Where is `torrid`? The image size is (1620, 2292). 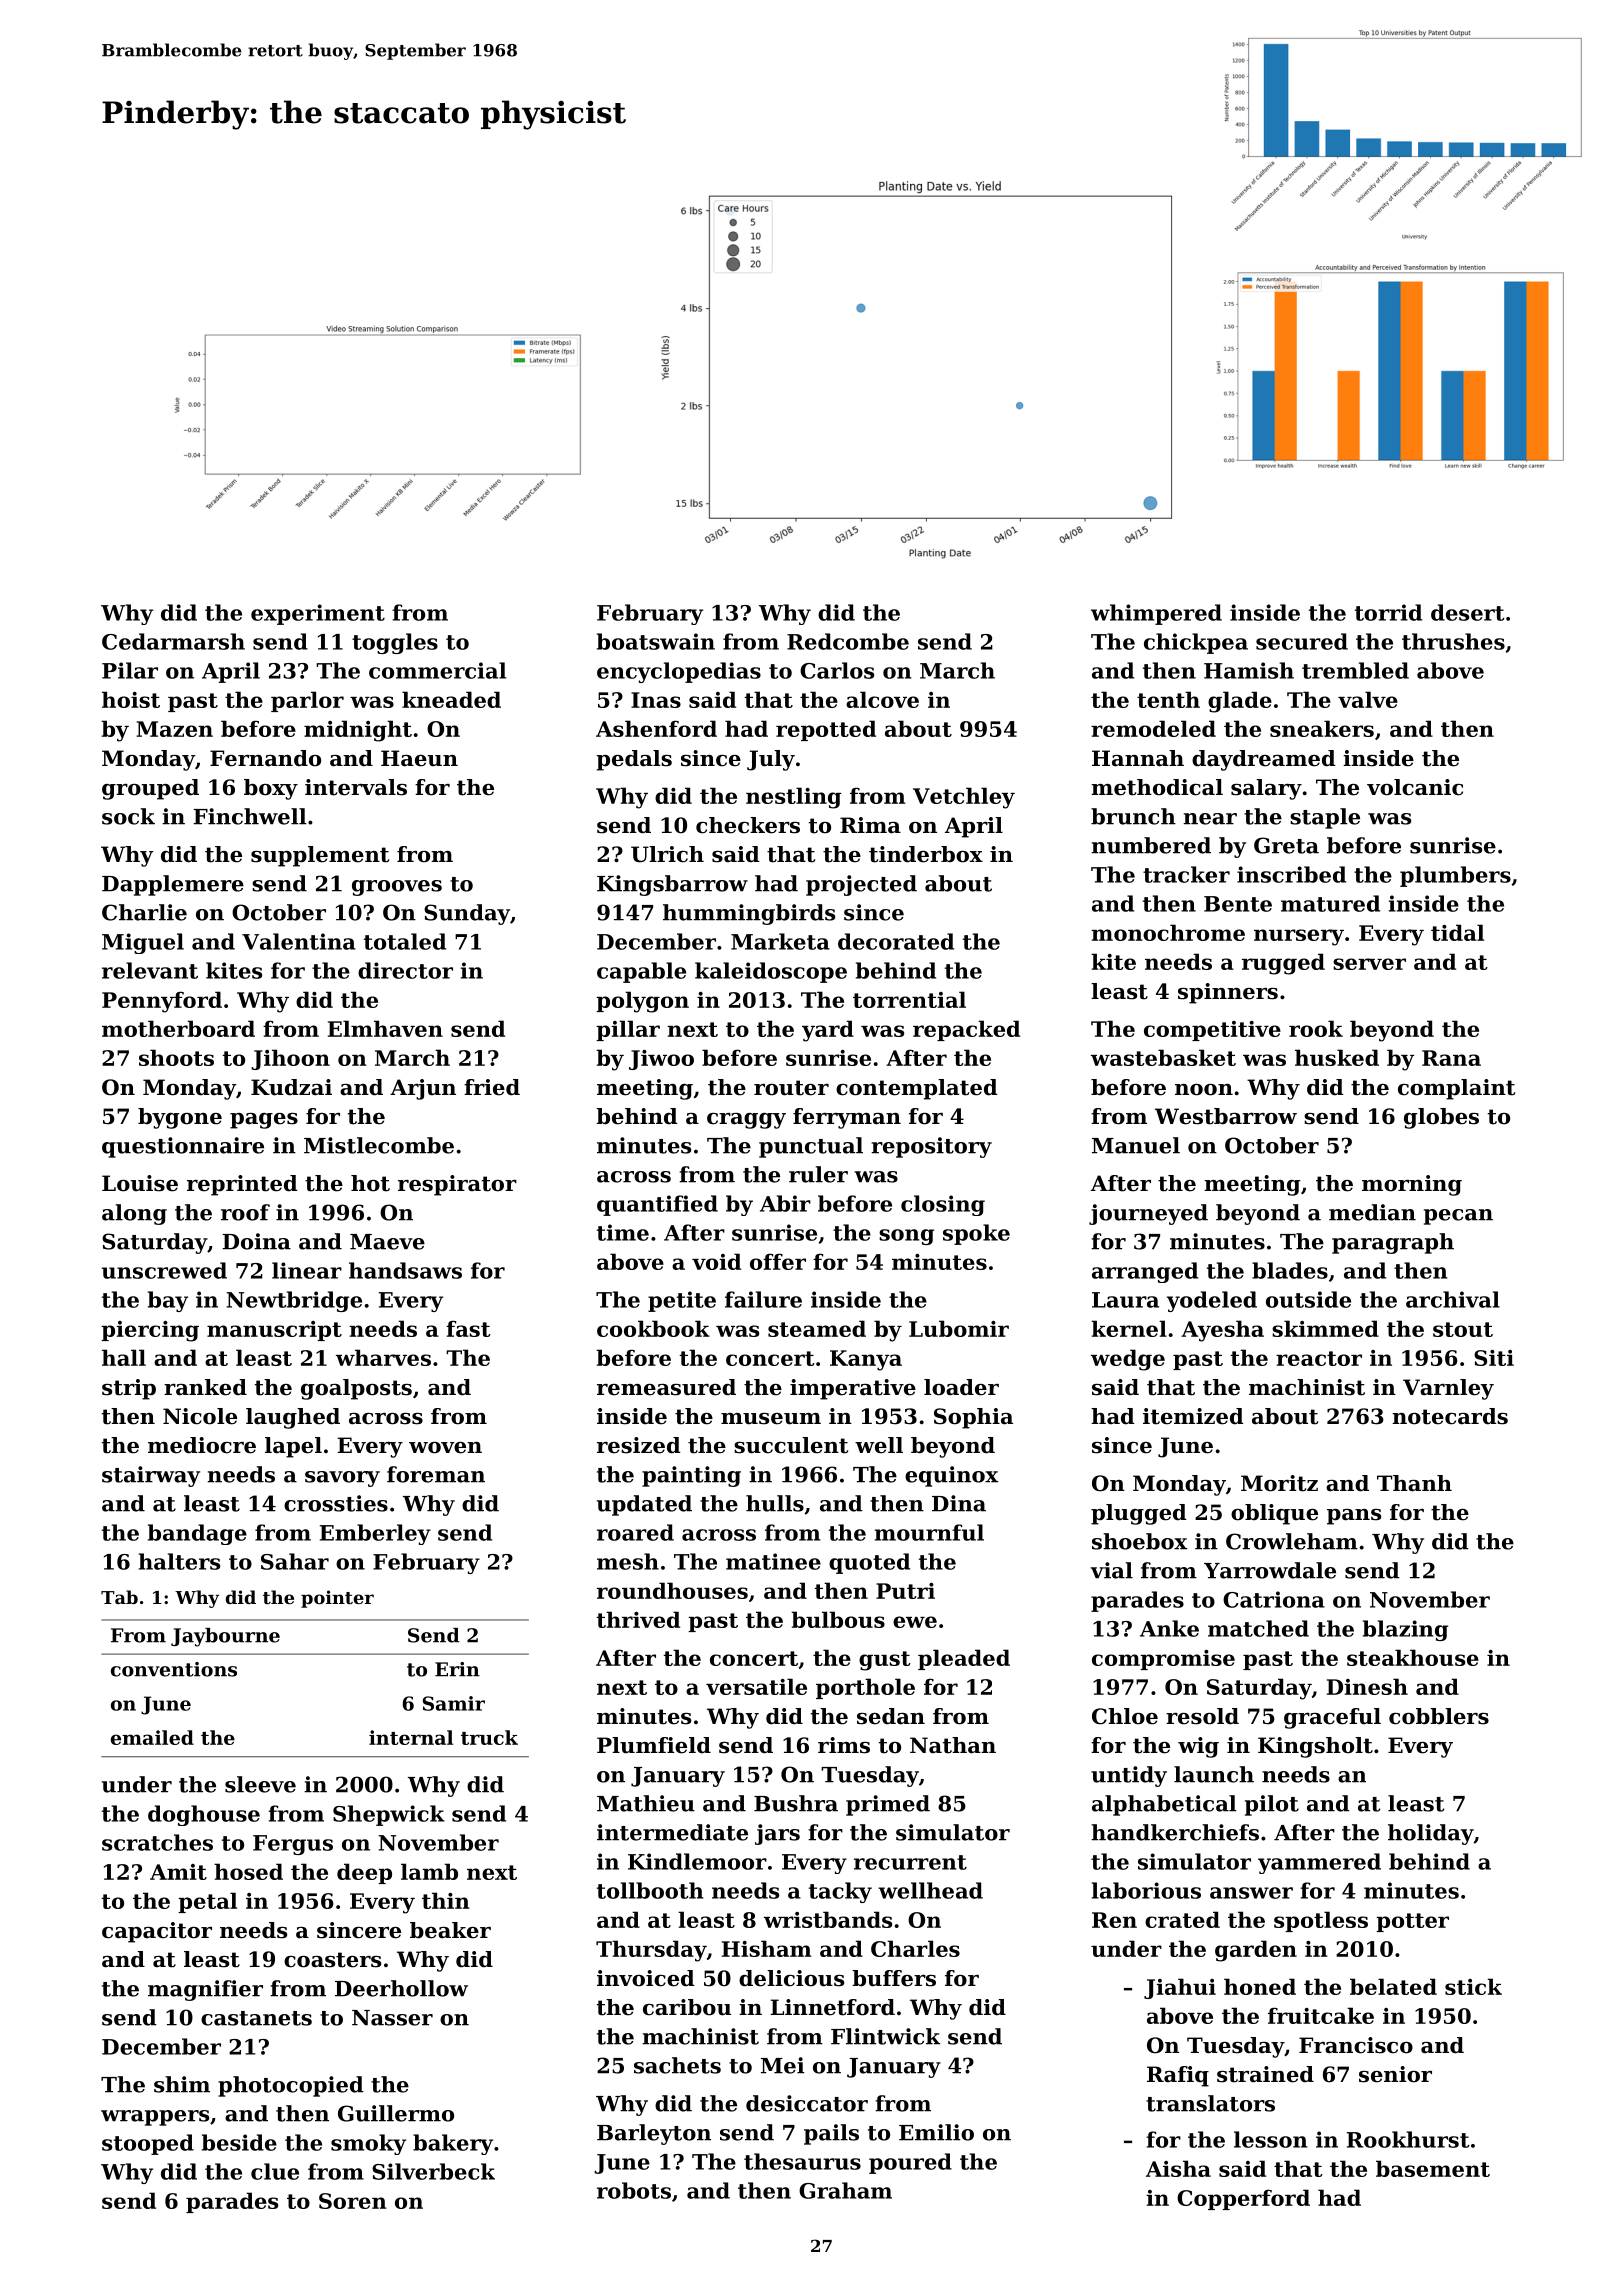 torrid is located at coordinates (1388, 612).
